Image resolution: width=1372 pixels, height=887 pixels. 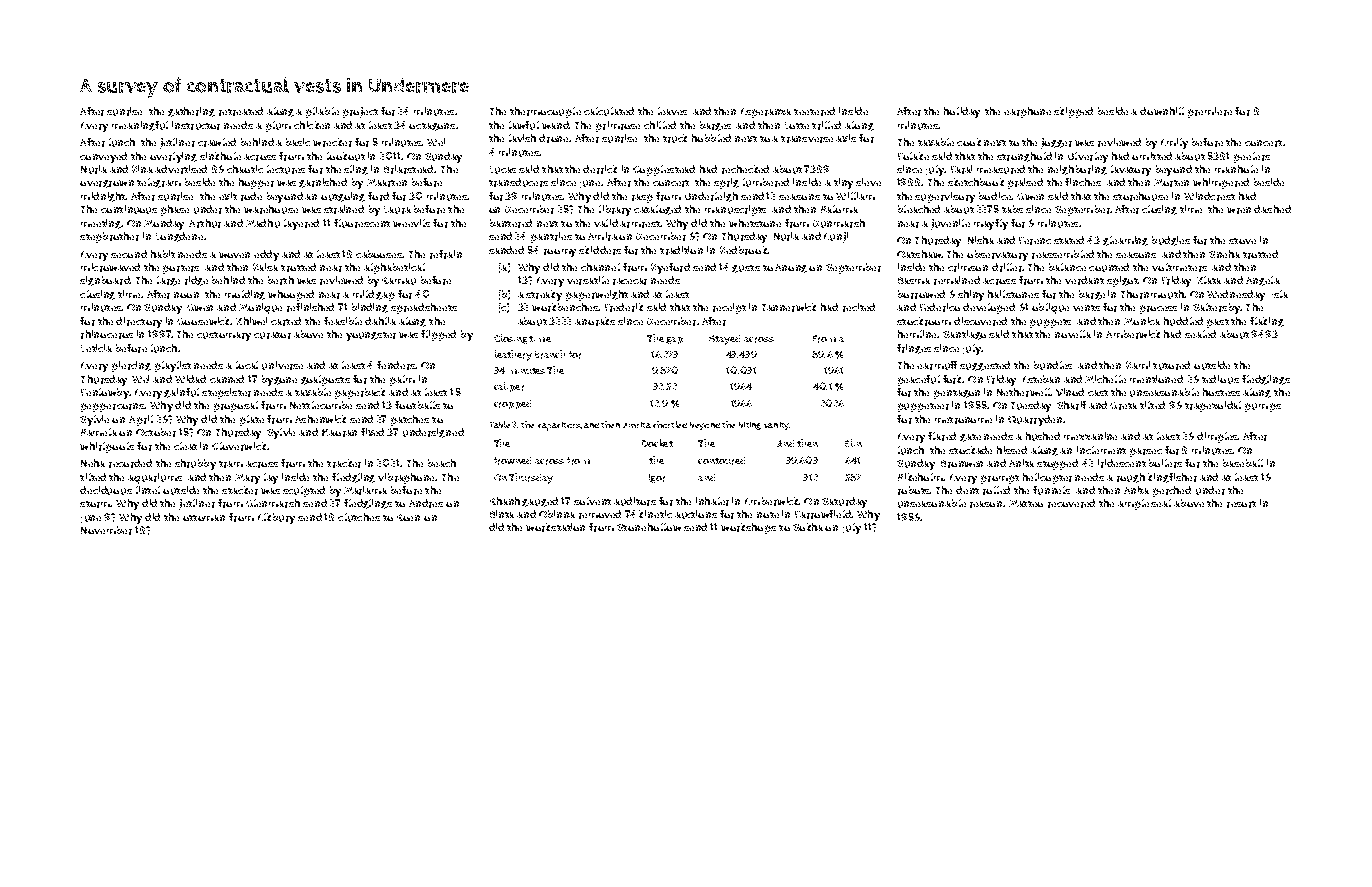 What do you see at coordinates (664, 170) in the document?
I see `Copplestead` at bounding box center [664, 170].
